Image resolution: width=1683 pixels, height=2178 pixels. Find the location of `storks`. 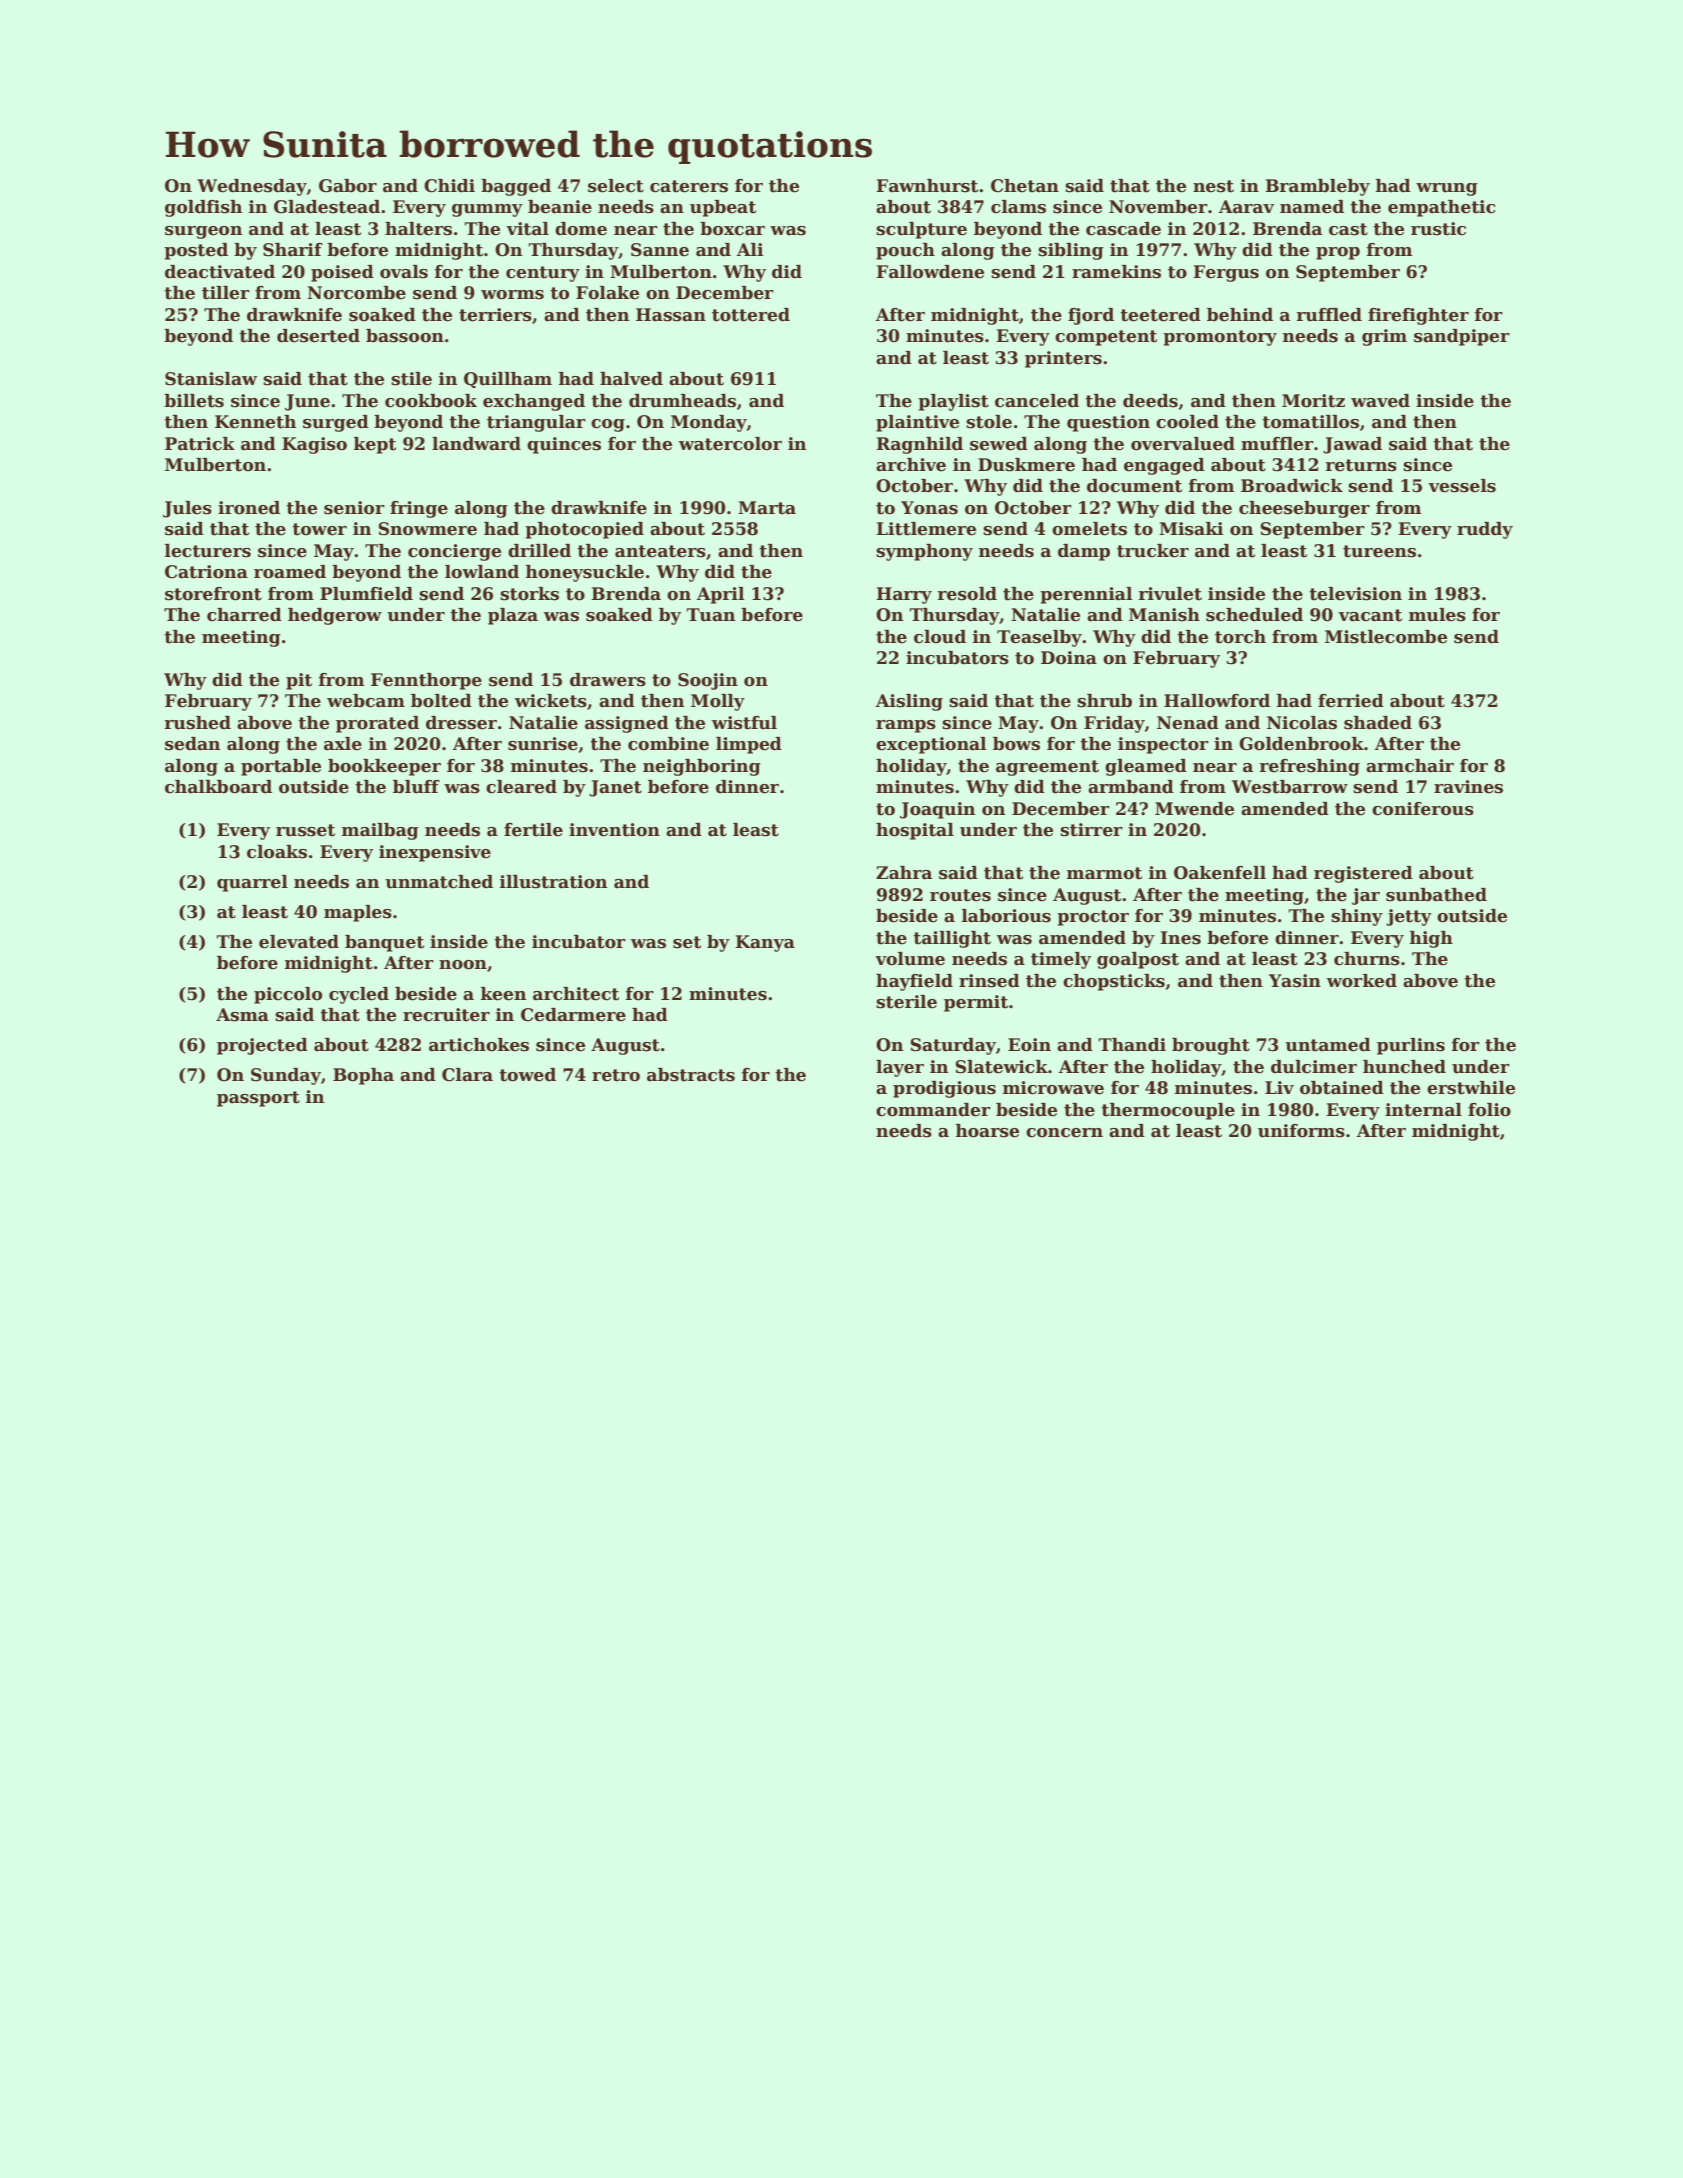

storks is located at coordinates (529, 594).
